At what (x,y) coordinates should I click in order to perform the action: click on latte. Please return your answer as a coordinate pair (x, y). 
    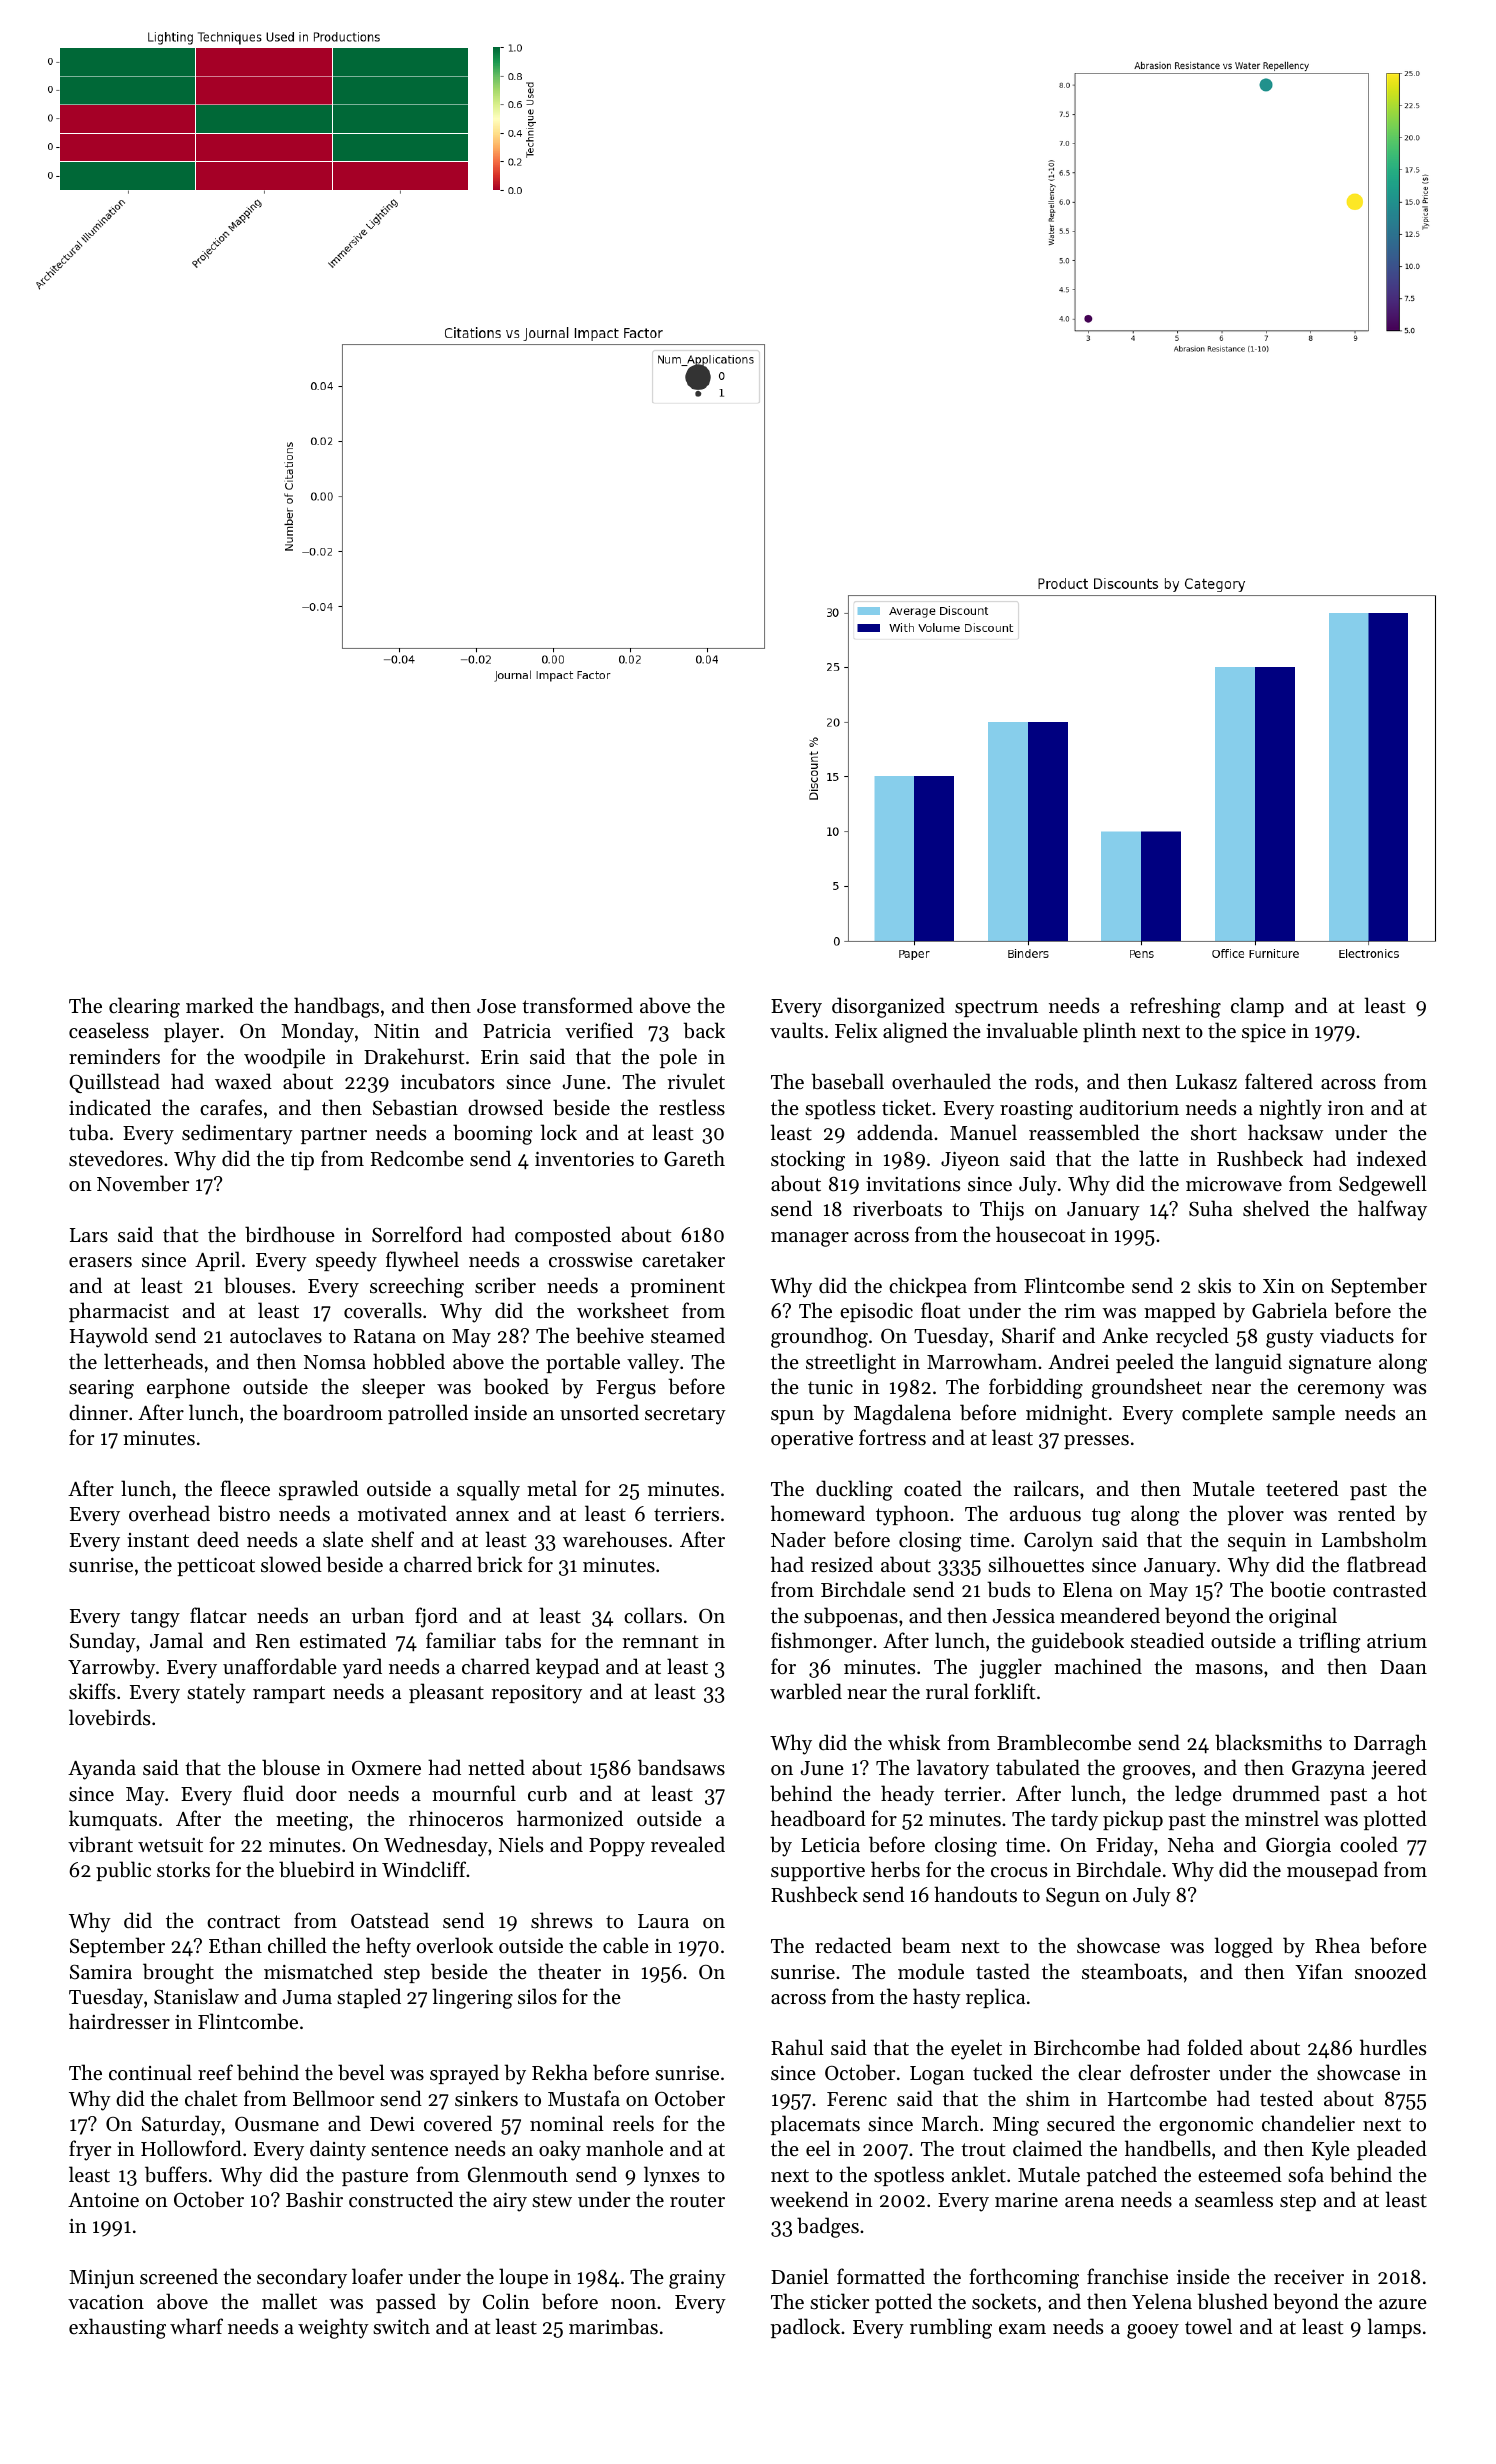
    Looking at the image, I should click on (1159, 1158).
